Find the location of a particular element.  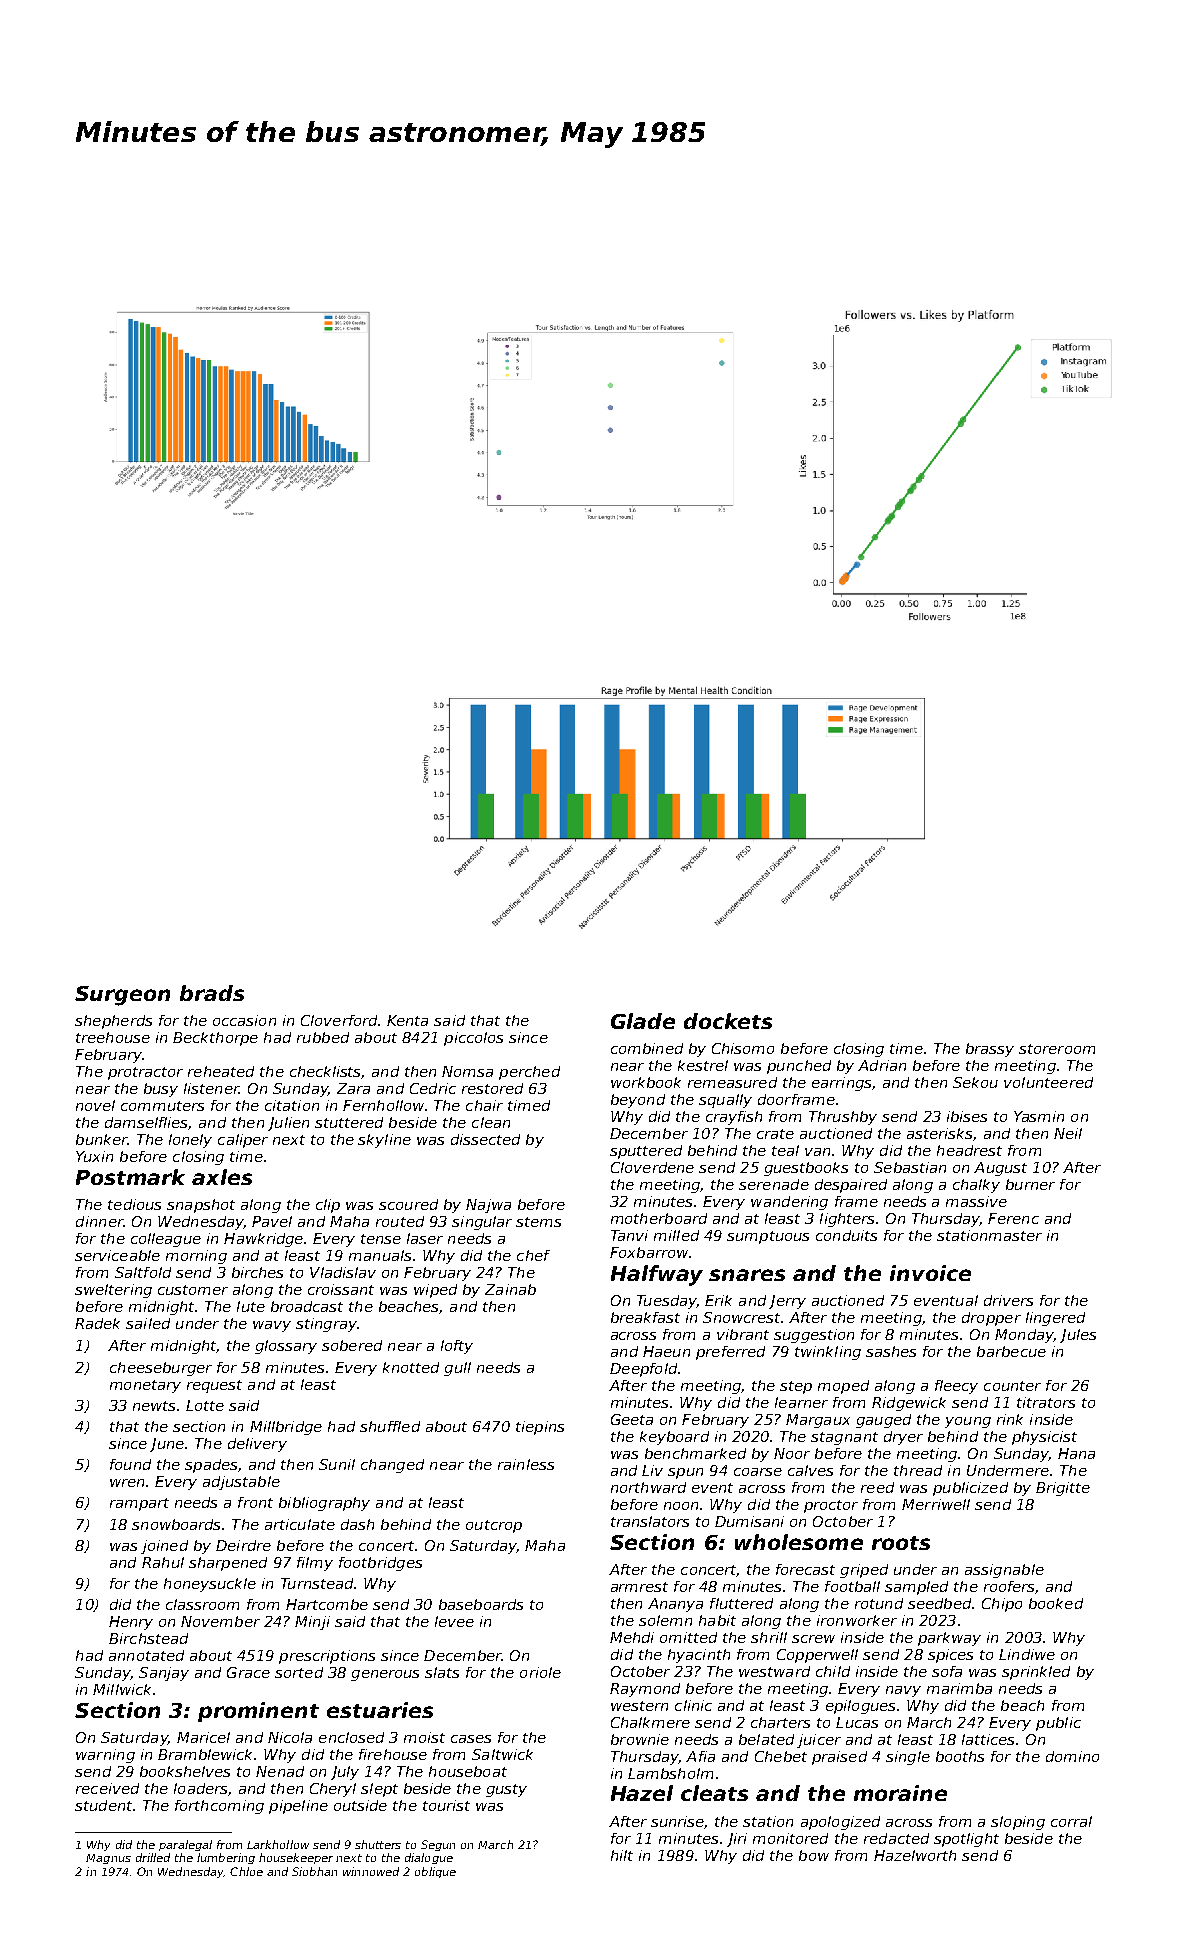

clip is located at coordinates (328, 1206).
